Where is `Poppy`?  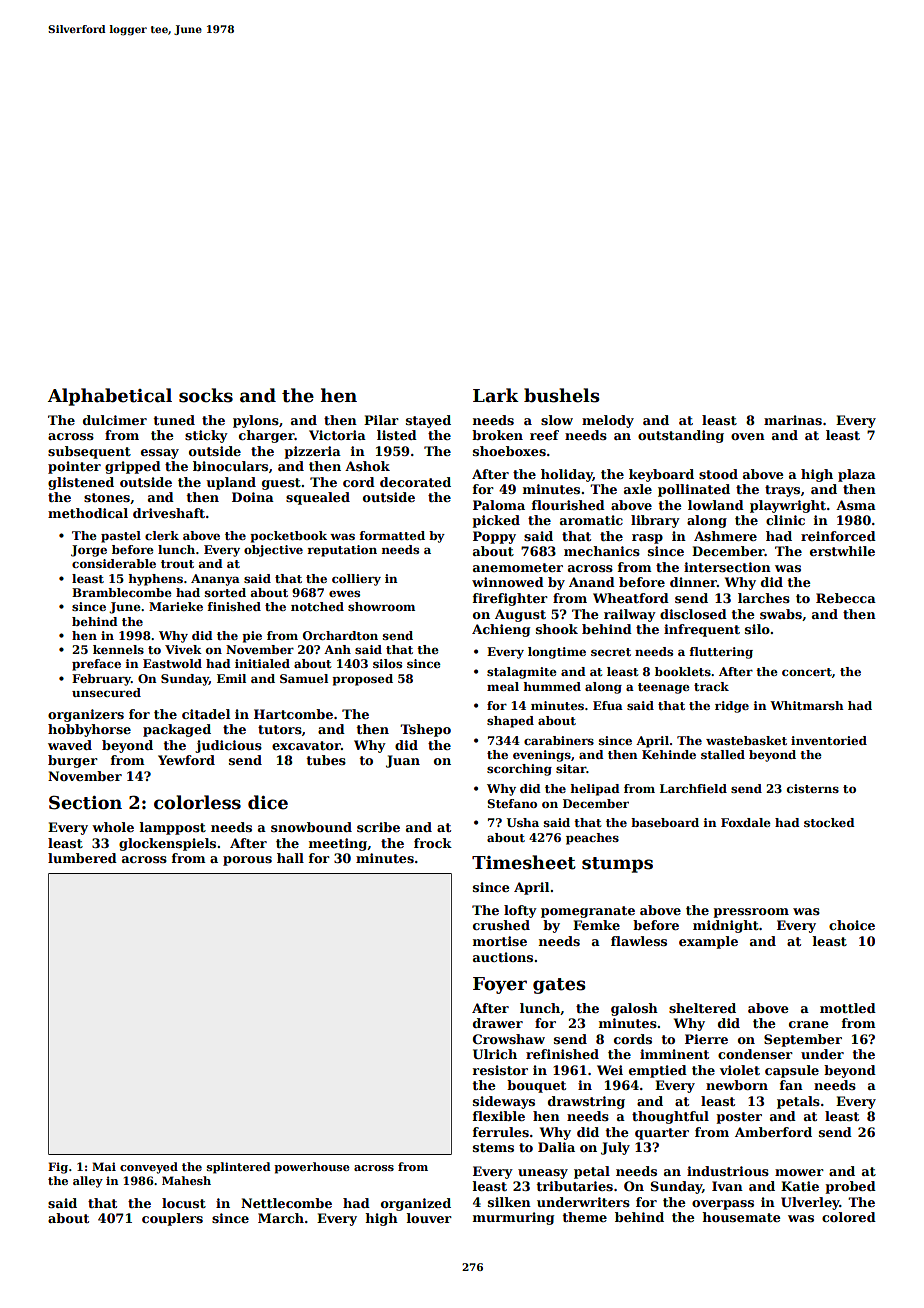 Poppy is located at coordinates (494, 537).
